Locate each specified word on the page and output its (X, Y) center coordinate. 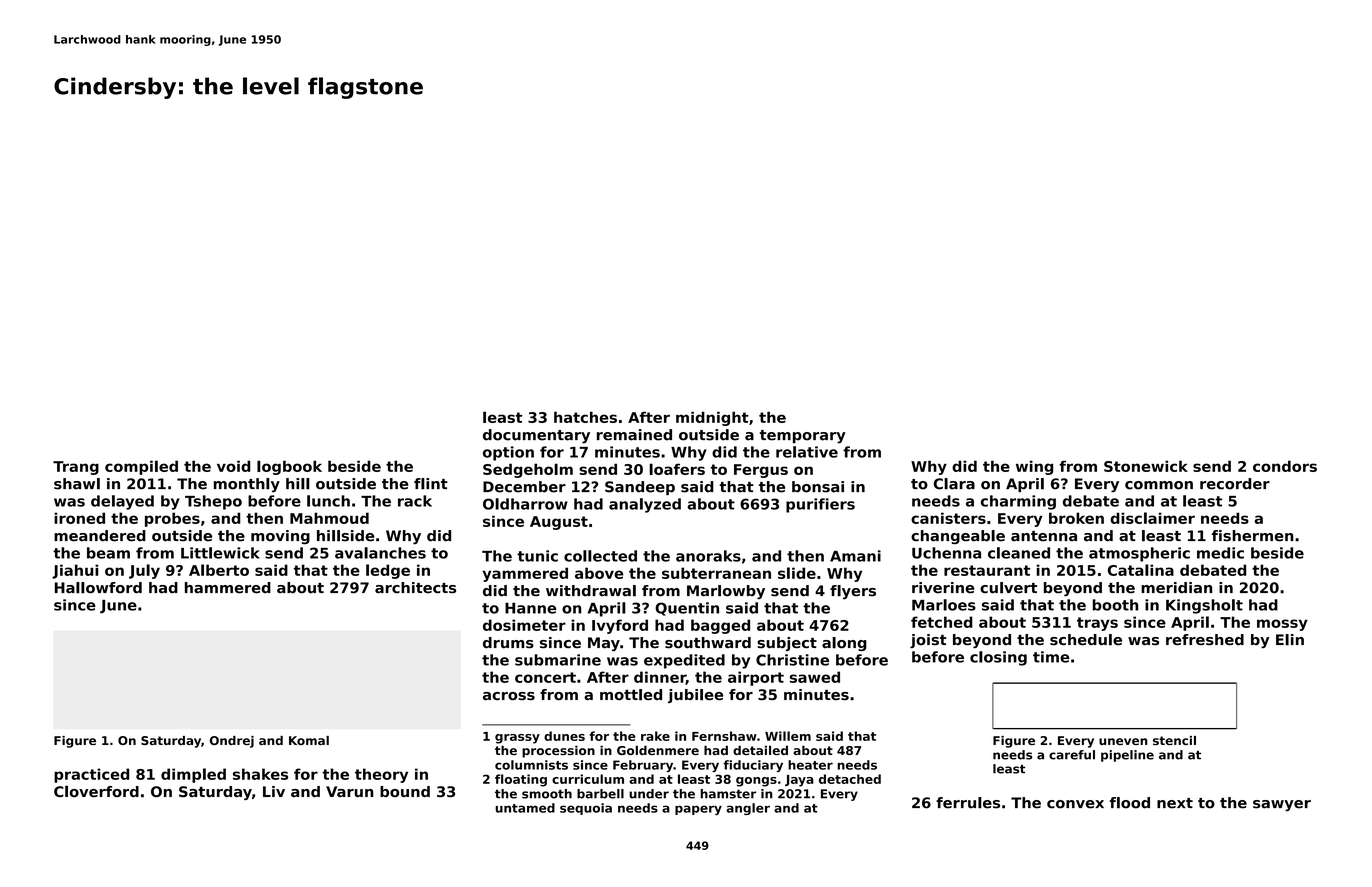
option (508, 453)
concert (545, 677)
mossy (1282, 625)
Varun (349, 791)
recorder (1235, 484)
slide (797, 573)
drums (508, 643)
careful (1072, 755)
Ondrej (232, 742)
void (233, 466)
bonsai (818, 487)
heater (810, 765)
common (1159, 485)
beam (108, 553)
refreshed (1205, 640)
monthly (247, 485)
